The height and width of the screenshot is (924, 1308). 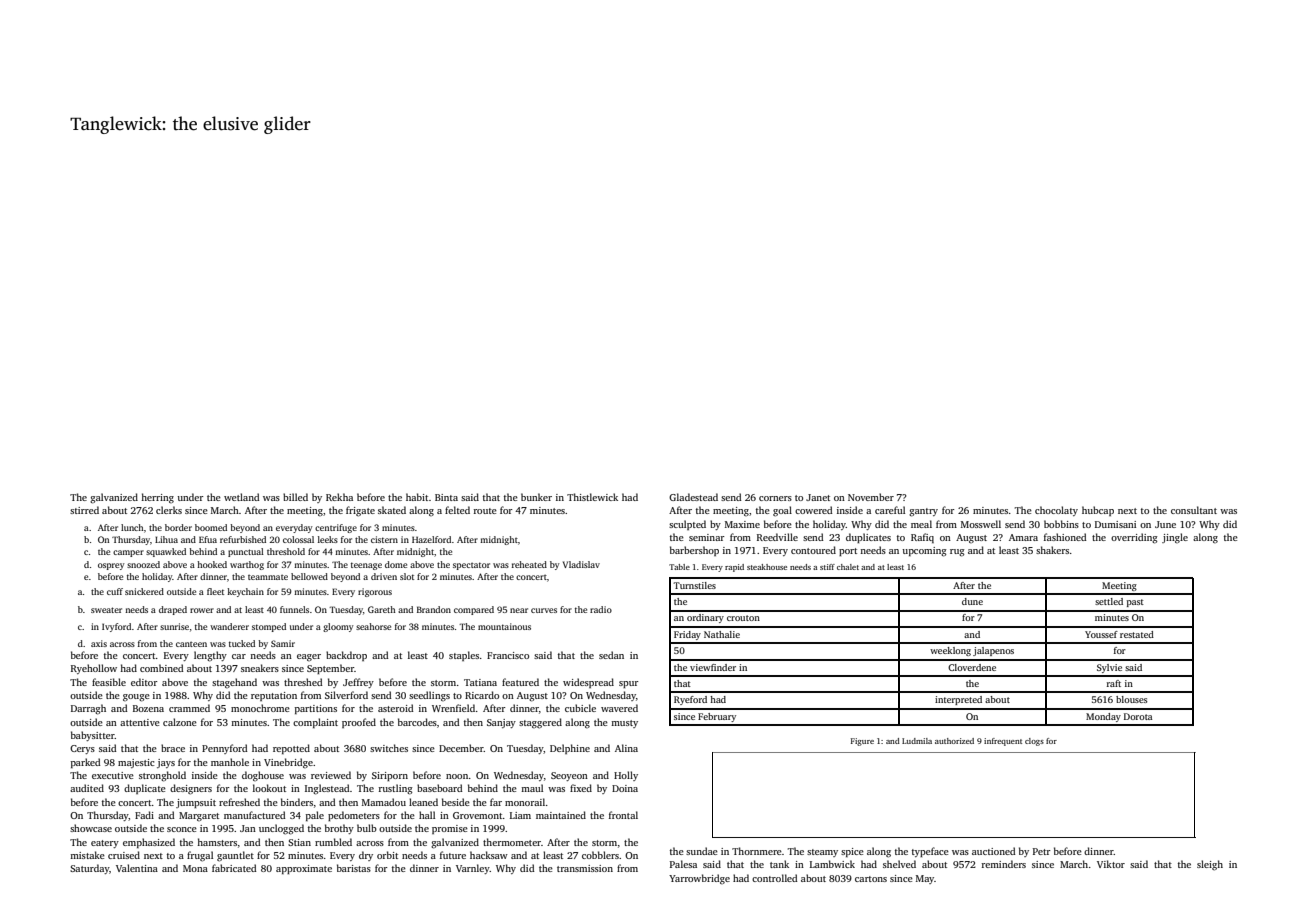 What do you see at coordinates (471, 566) in the screenshot?
I see `spectator` at bounding box center [471, 566].
